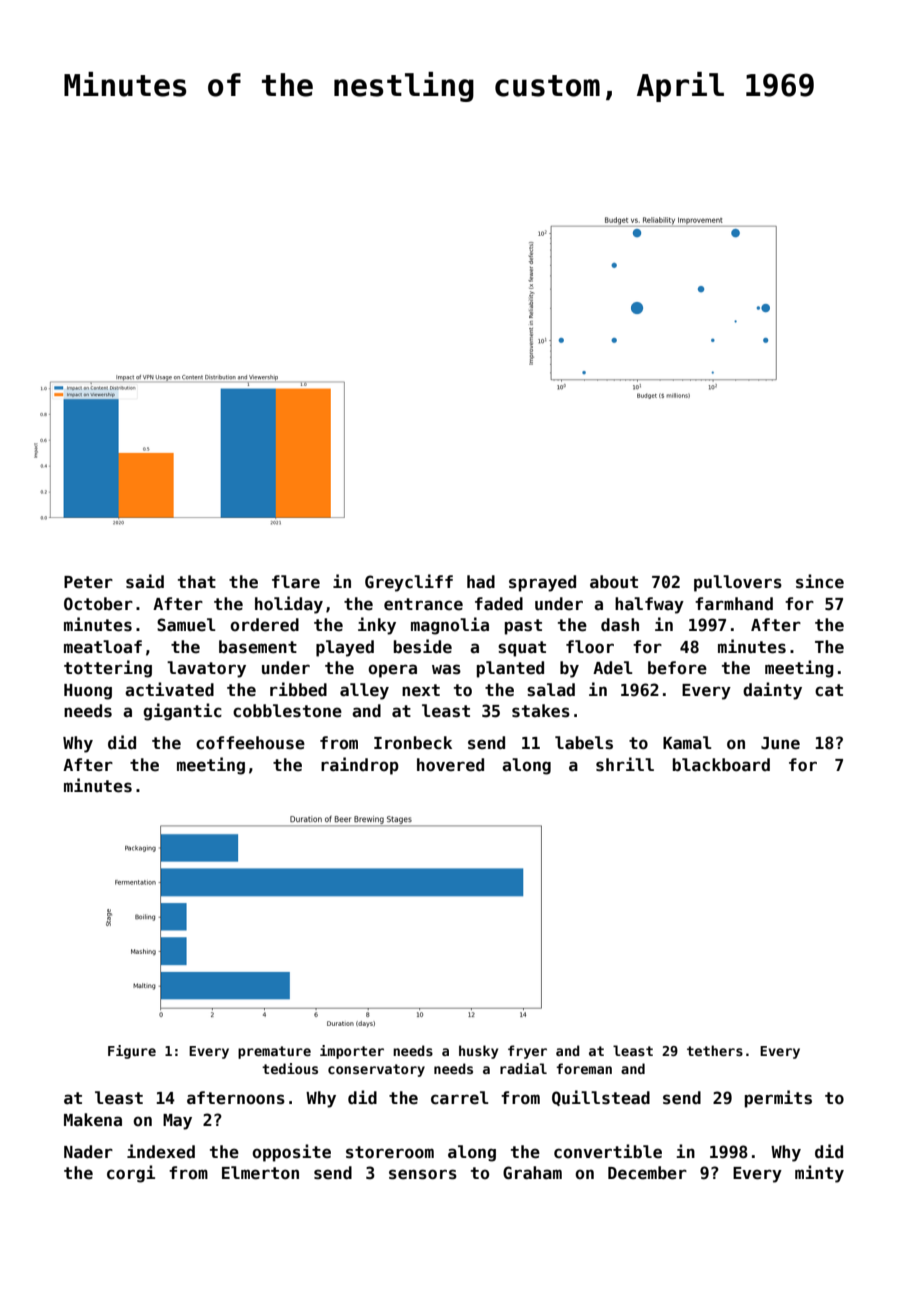 The height and width of the image is (1316, 908). What do you see at coordinates (250, 743) in the image?
I see `coffeehouse` at bounding box center [250, 743].
